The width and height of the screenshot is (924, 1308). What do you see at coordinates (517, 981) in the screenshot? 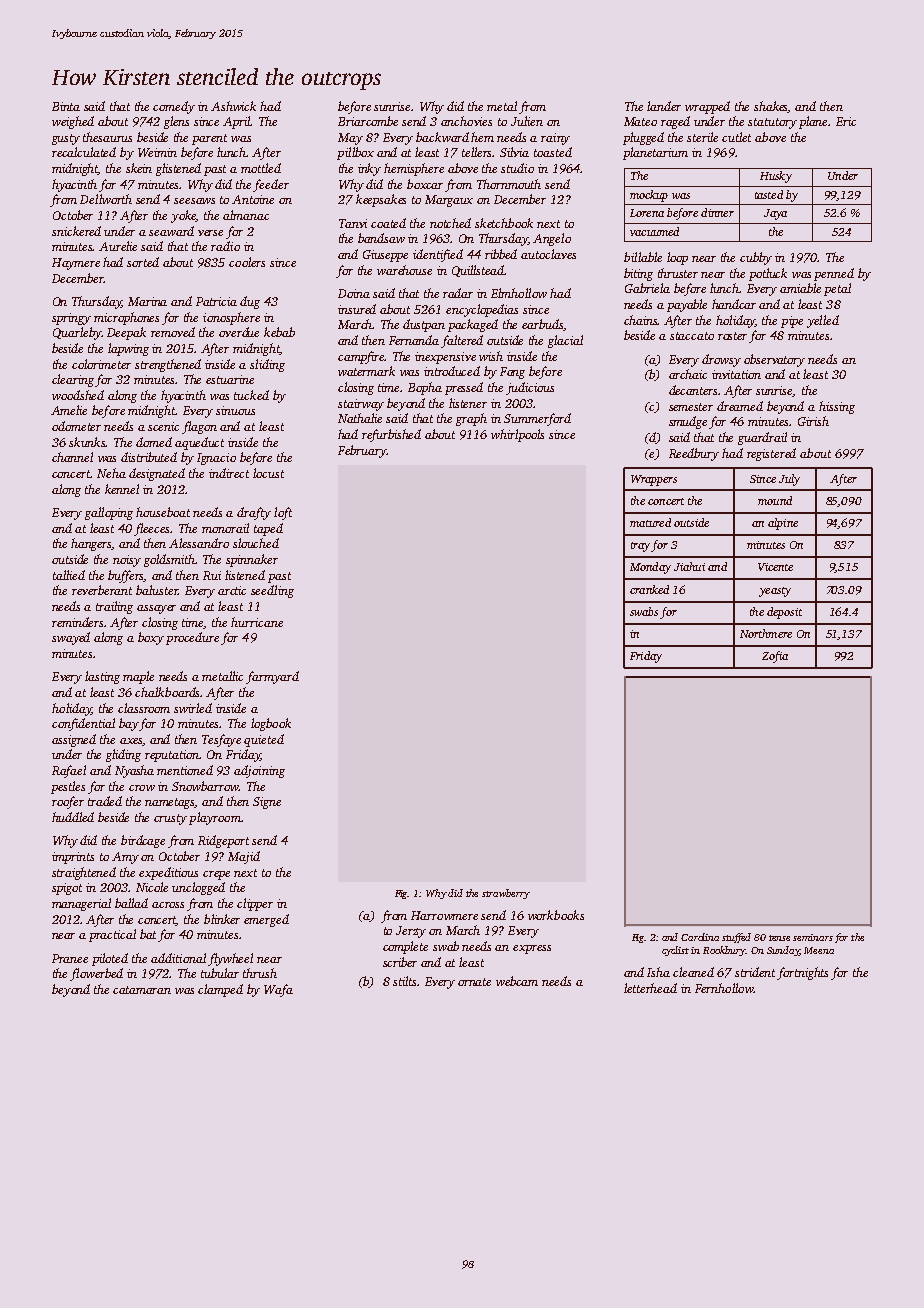
I see `webcam` at bounding box center [517, 981].
